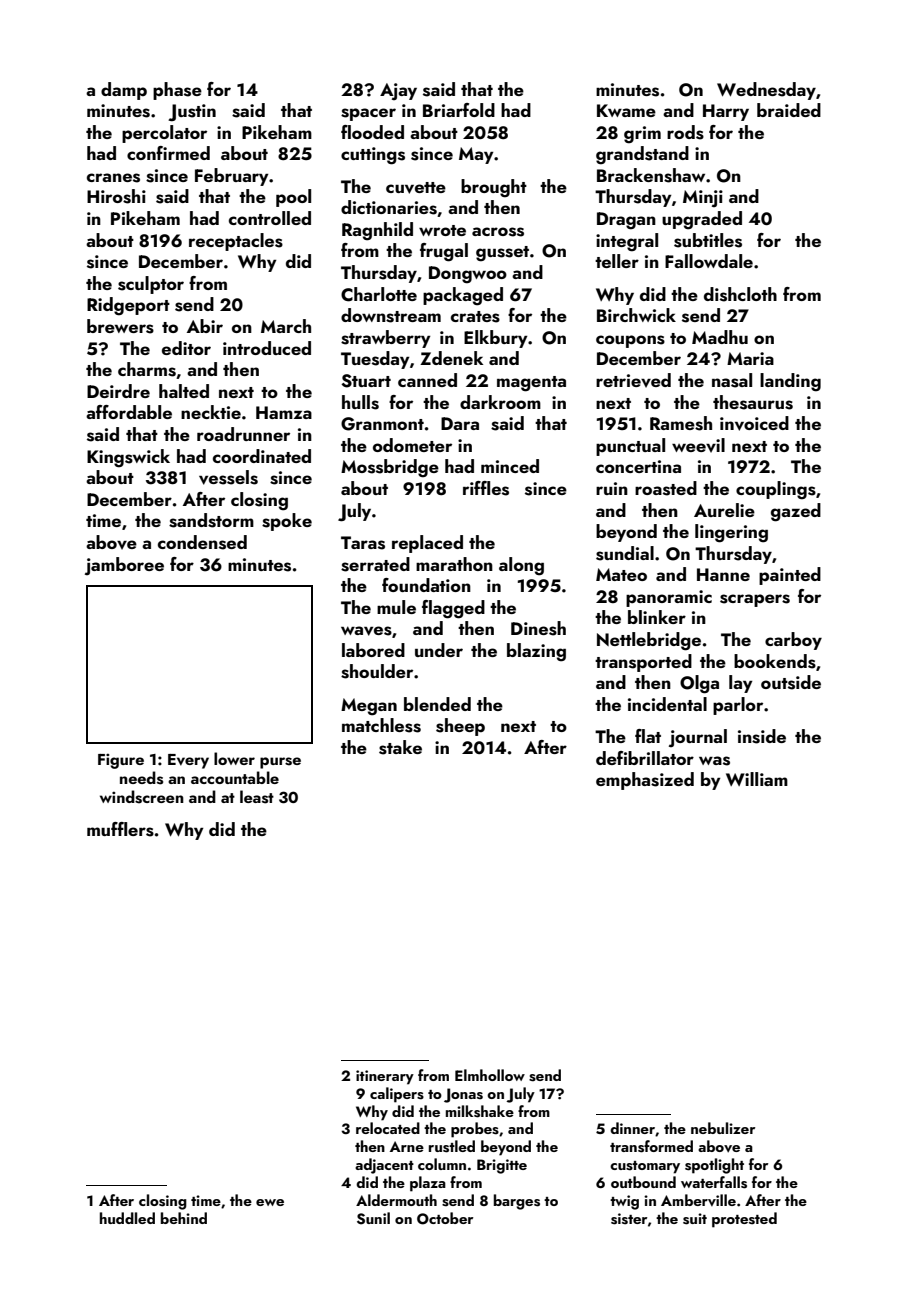 The height and width of the document is (1316, 908). I want to click on Briarfold, so click(459, 110).
